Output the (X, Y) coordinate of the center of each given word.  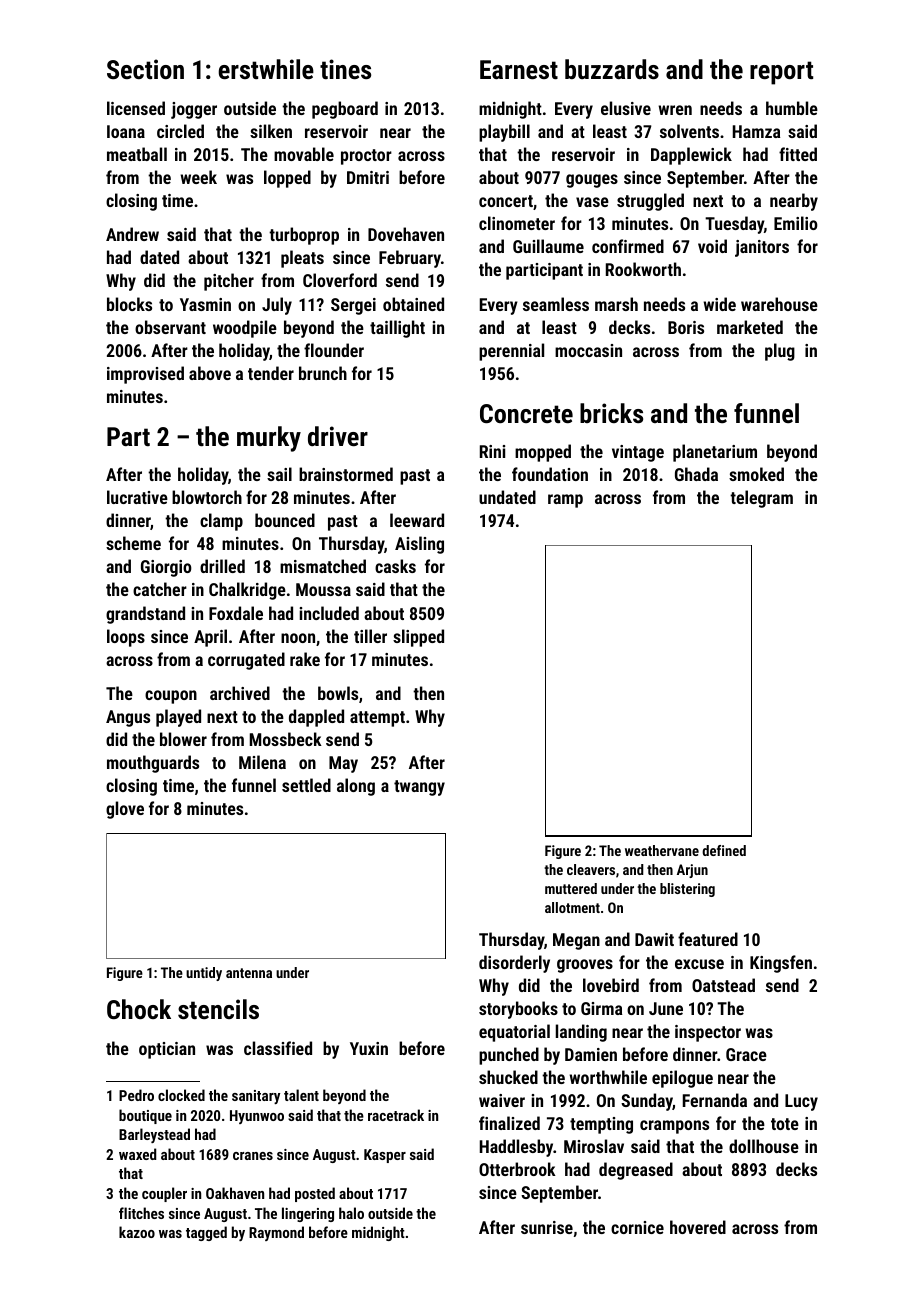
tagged (206, 1233)
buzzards (612, 69)
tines (345, 69)
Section (145, 69)
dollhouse (764, 1146)
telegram (761, 499)
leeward (417, 520)
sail (279, 474)
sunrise (547, 1227)
